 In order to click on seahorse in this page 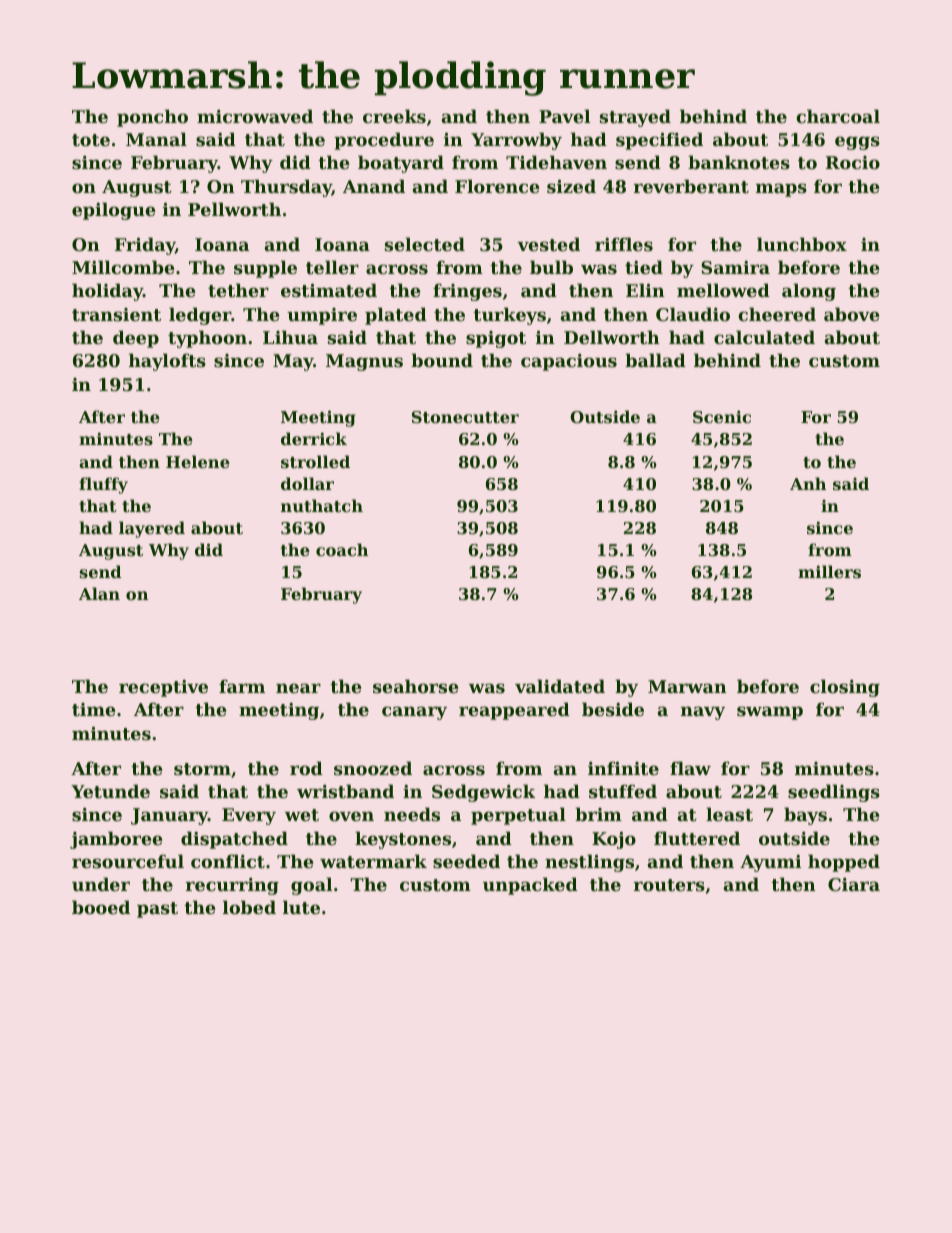, I will do `click(416, 686)`.
